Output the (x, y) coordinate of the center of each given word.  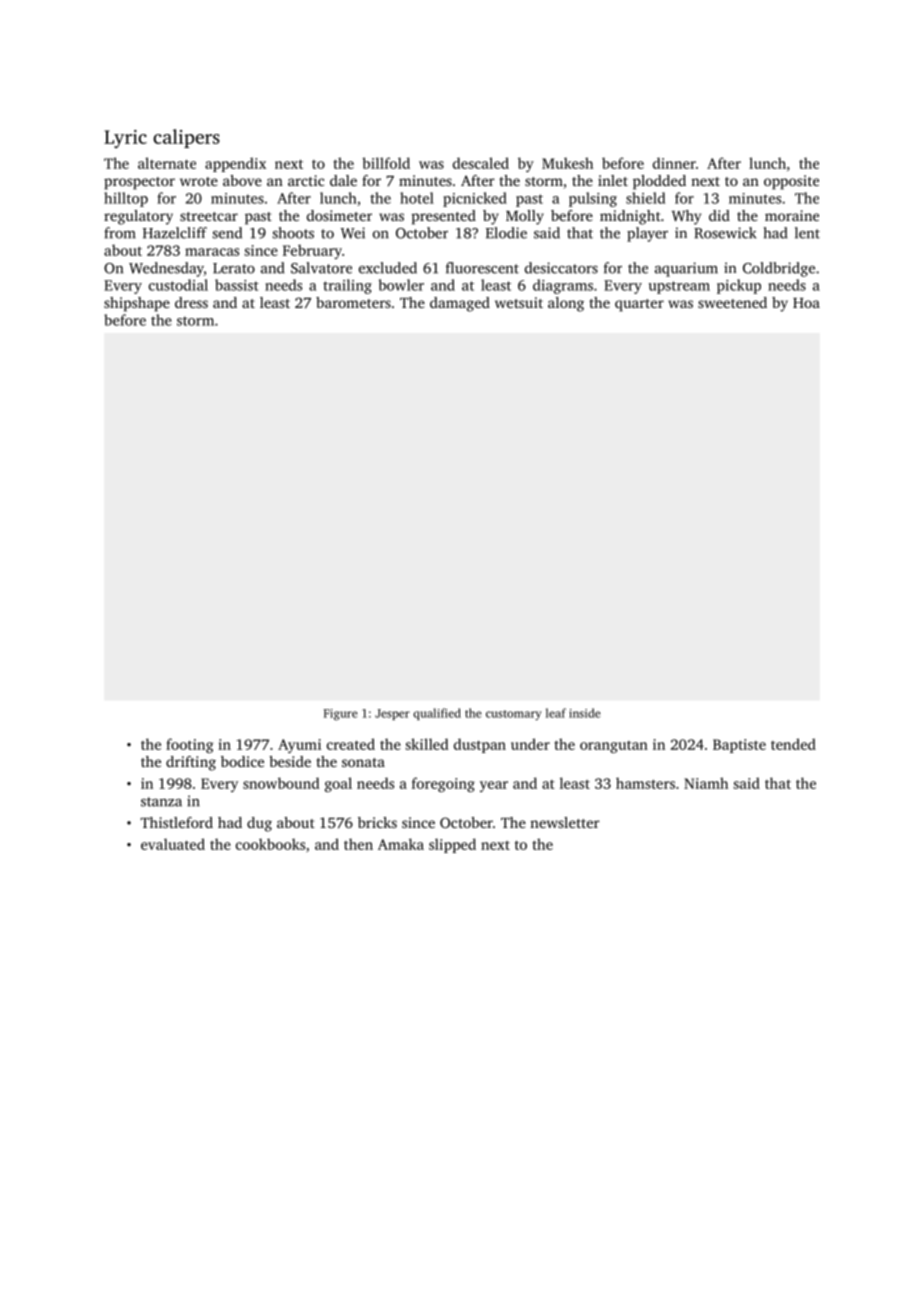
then (358, 844)
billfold (386, 163)
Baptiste (739, 746)
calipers (186, 138)
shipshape (137, 304)
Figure (341, 715)
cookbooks (270, 844)
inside (585, 713)
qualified (437, 714)
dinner (674, 163)
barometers (353, 302)
